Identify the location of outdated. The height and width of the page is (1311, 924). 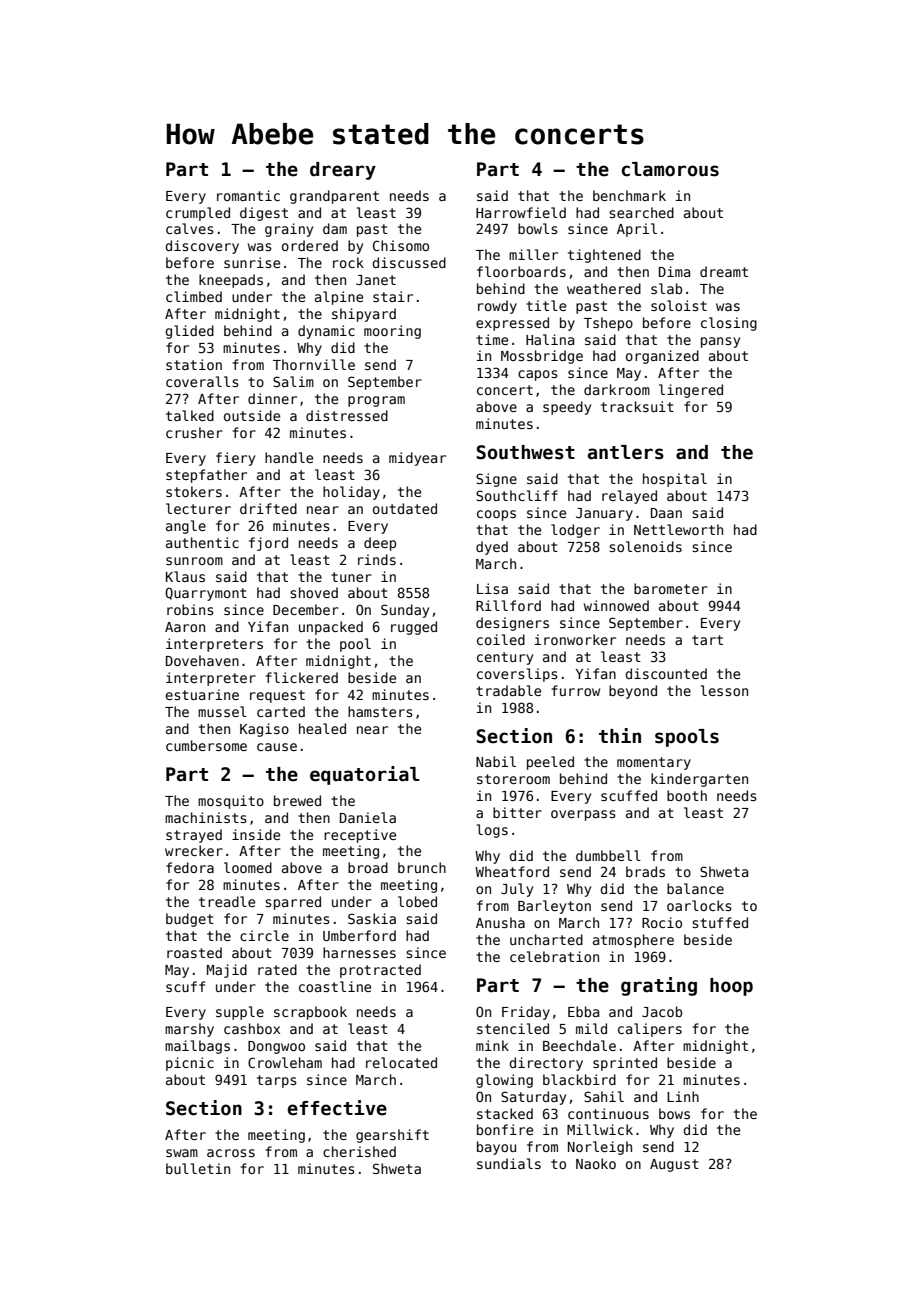
(405, 508).
